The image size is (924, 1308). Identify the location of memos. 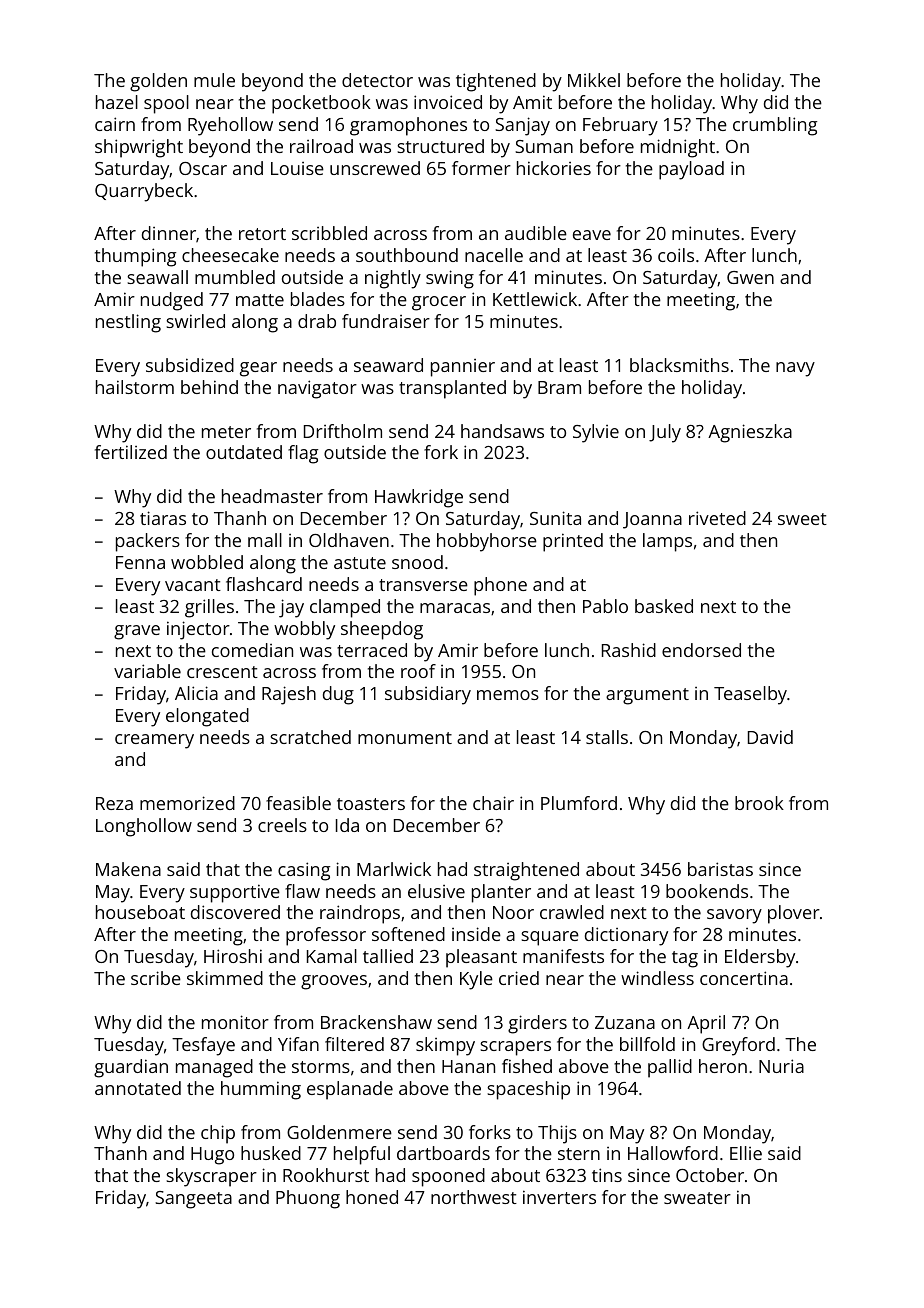
(508, 695).
